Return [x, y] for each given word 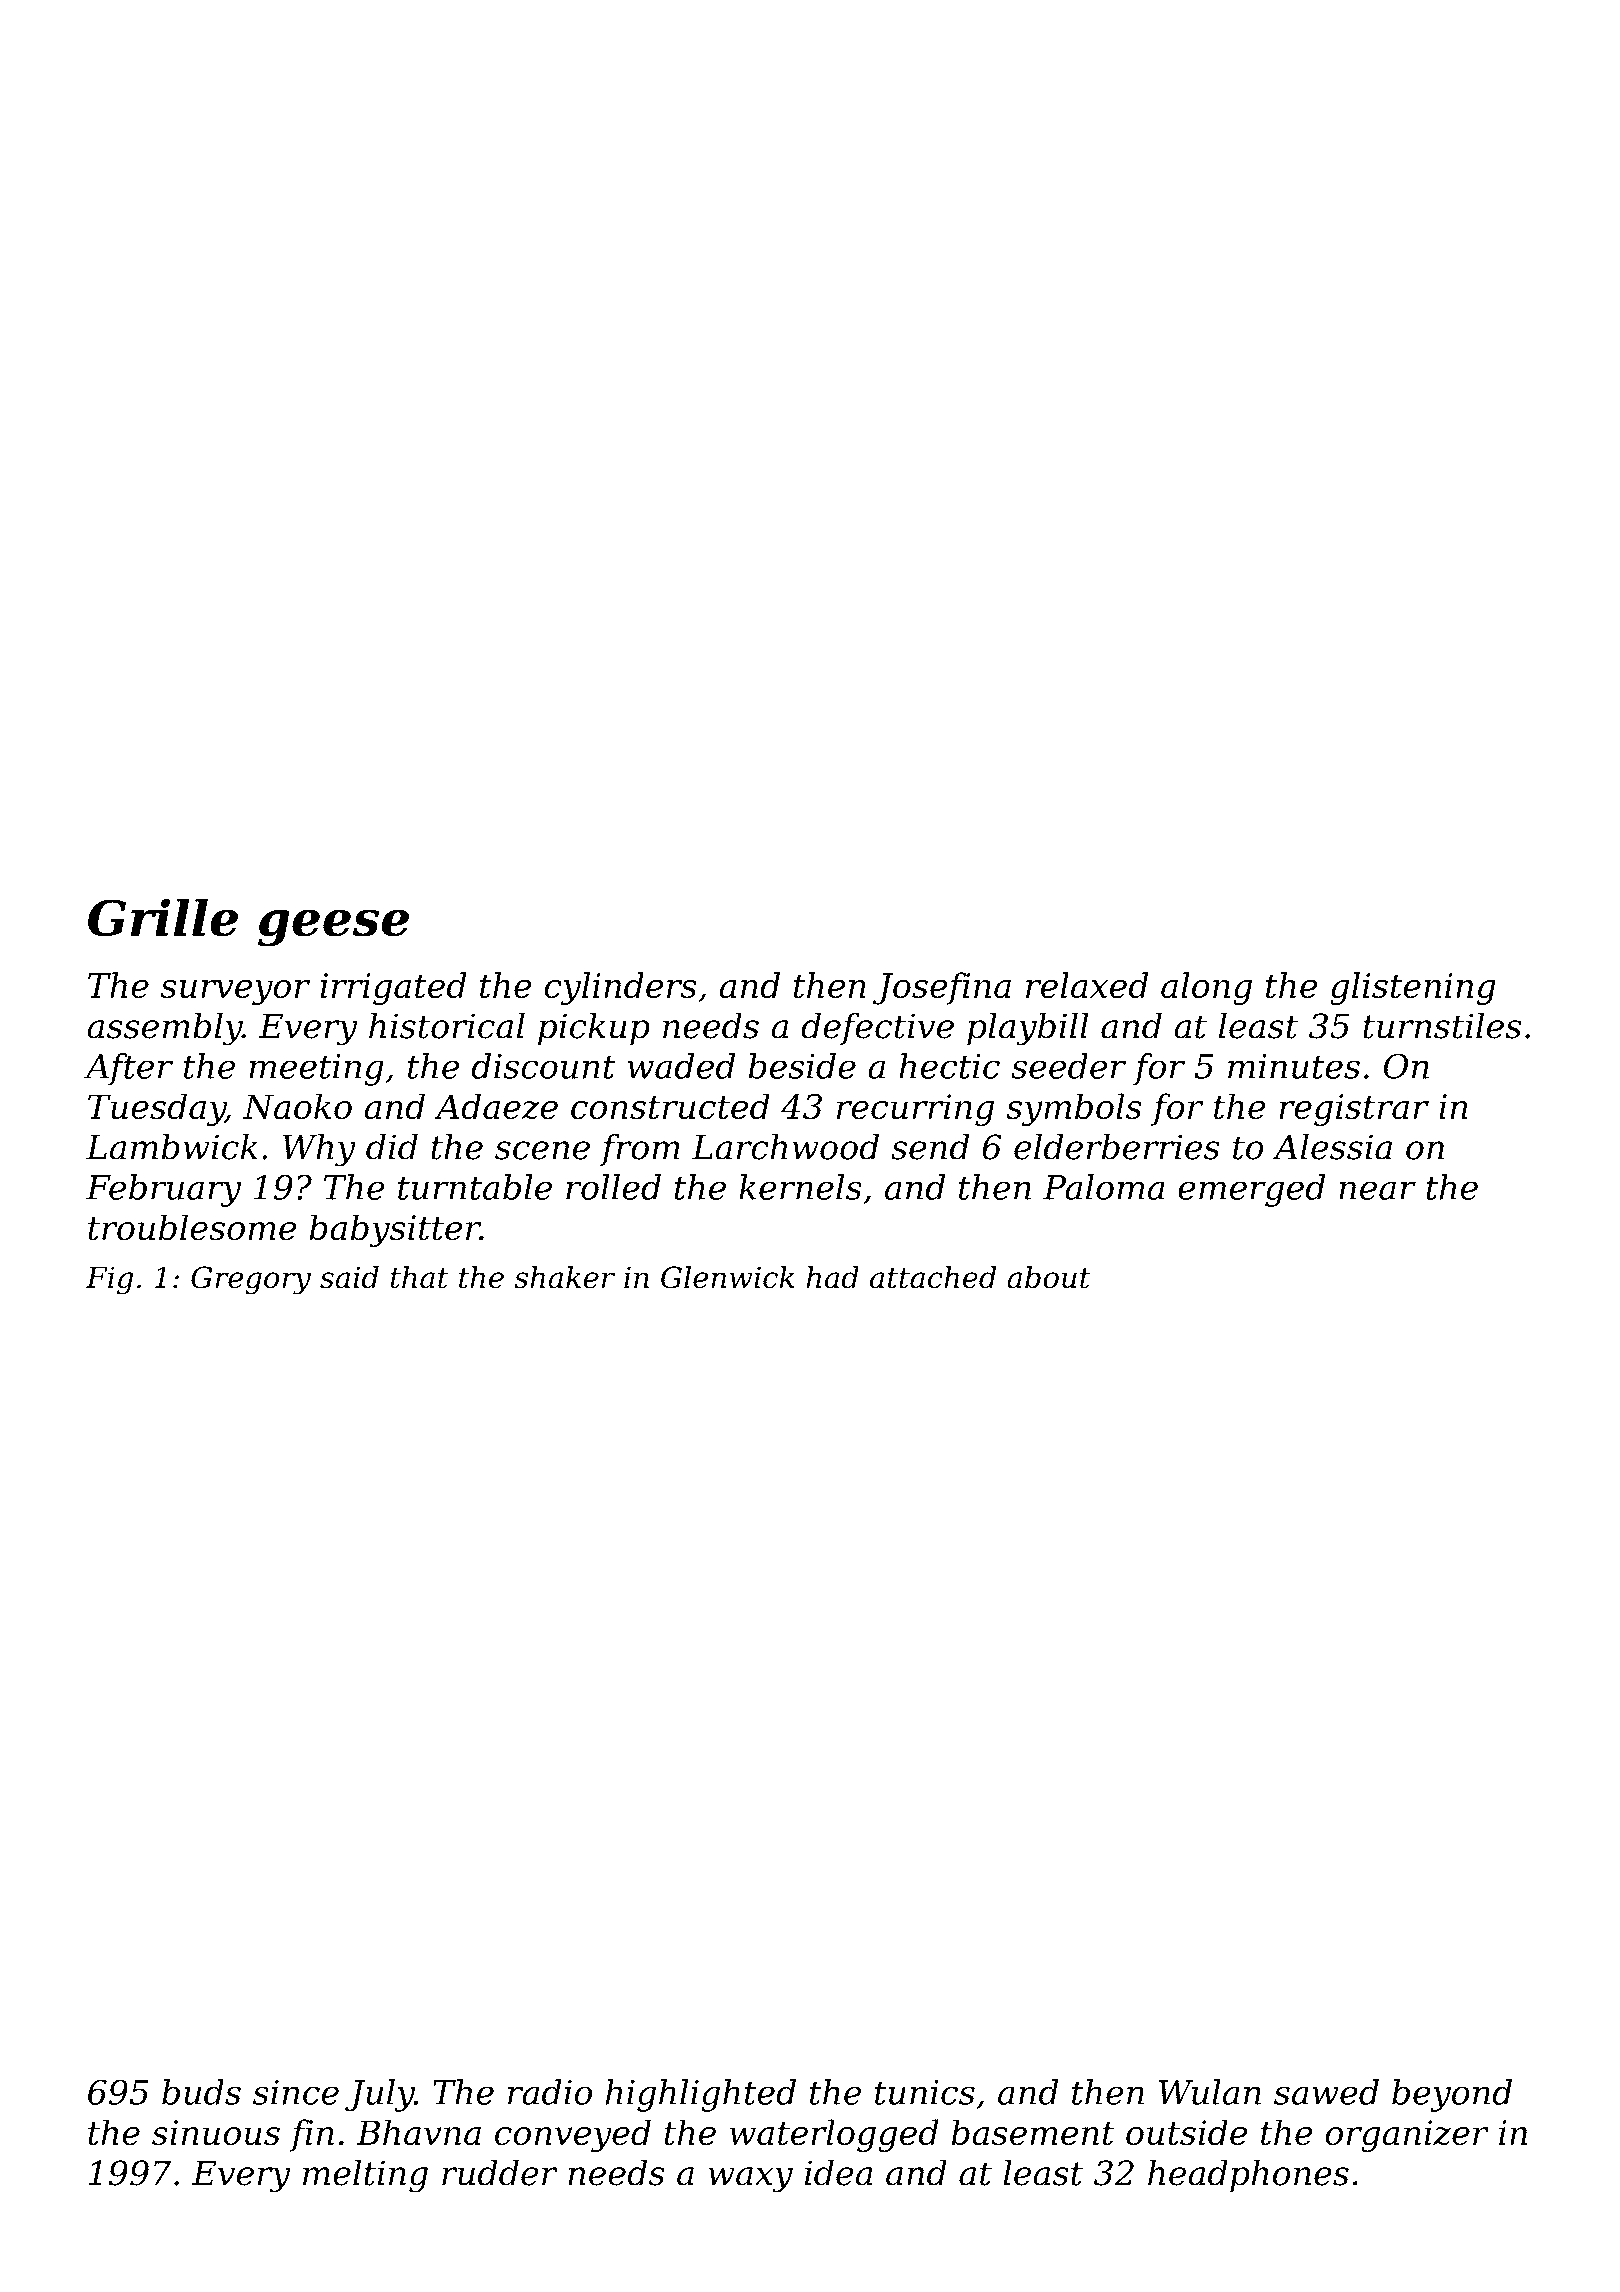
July [379, 2095]
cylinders [620, 988]
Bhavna [419, 2132]
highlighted [700, 2095]
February [163, 1190]
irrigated [393, 988]
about [1049, 1277]
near [1377, 1190]
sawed [1326, 2092]
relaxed [1087, 985]
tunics [925, 2092]
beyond [1452, 2095]
